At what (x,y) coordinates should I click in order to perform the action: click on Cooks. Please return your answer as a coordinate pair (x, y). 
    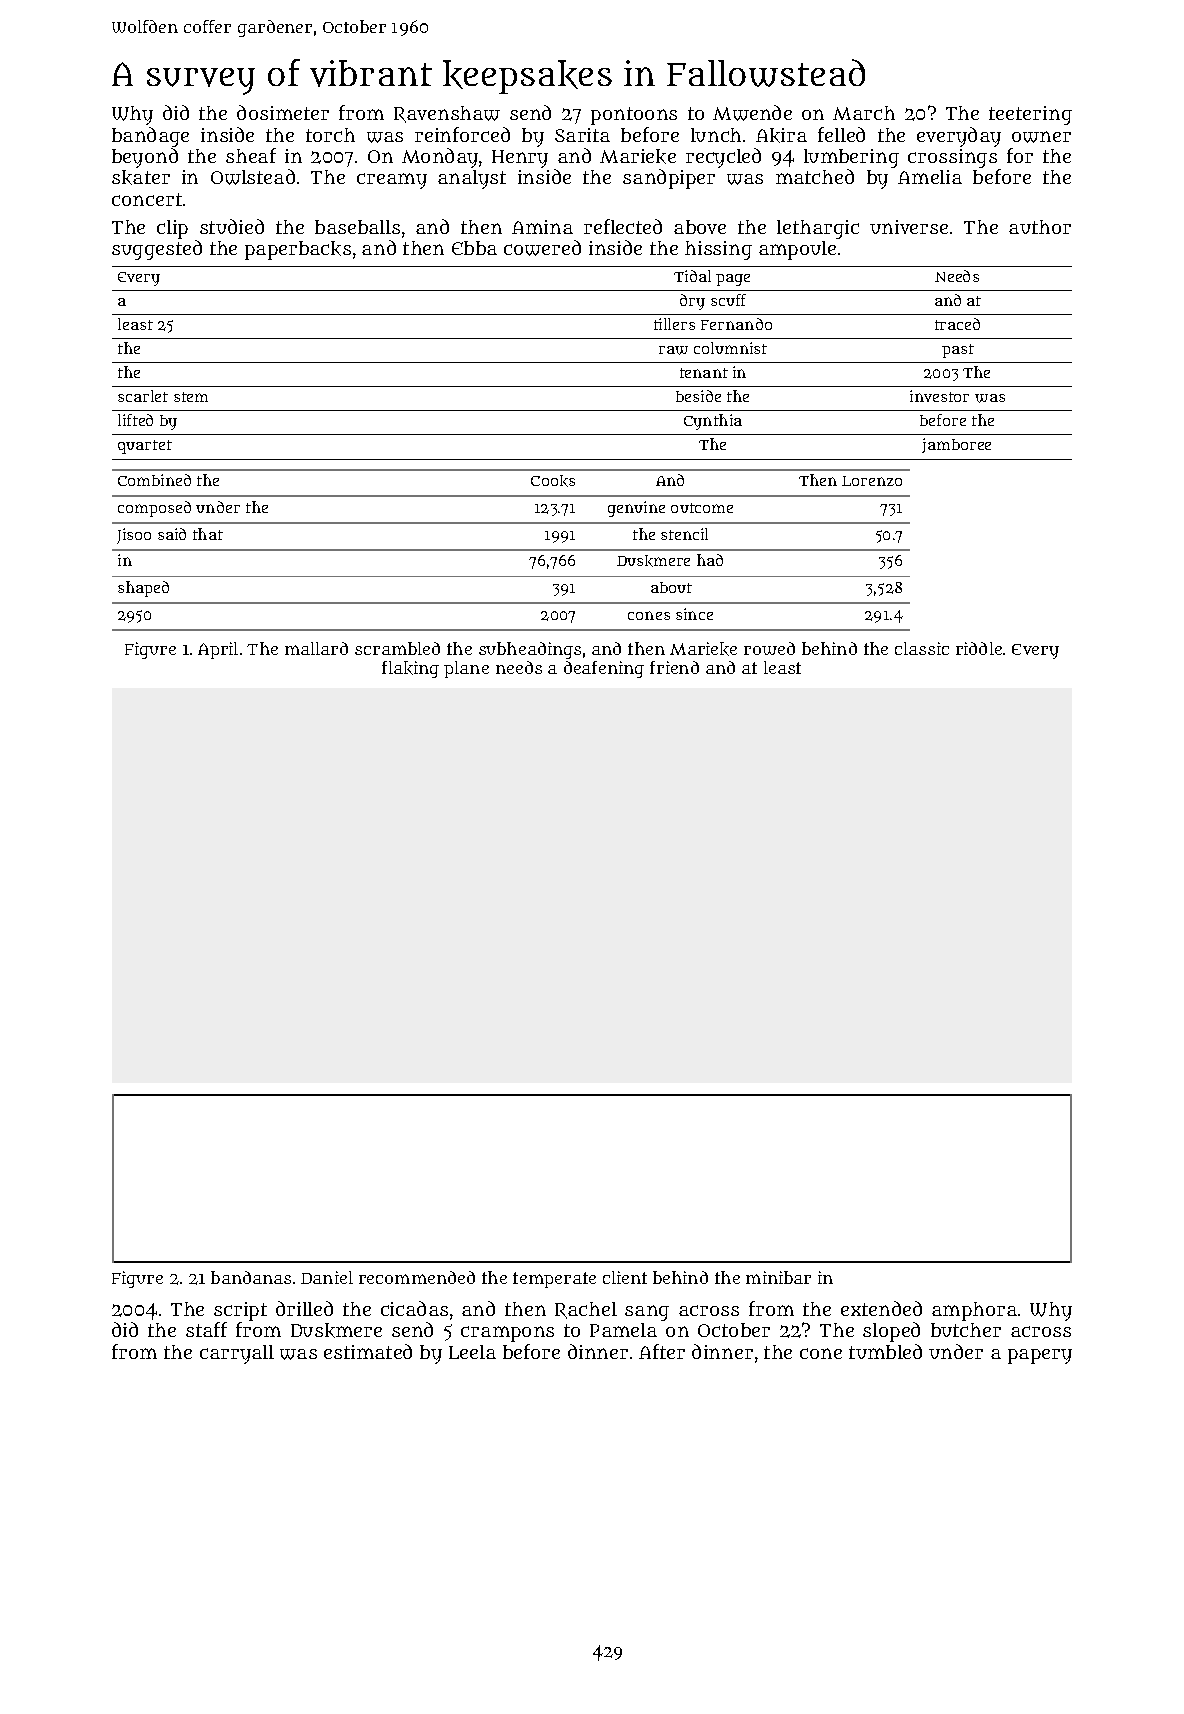
    Looking at the image, I should click on (553, 481).
